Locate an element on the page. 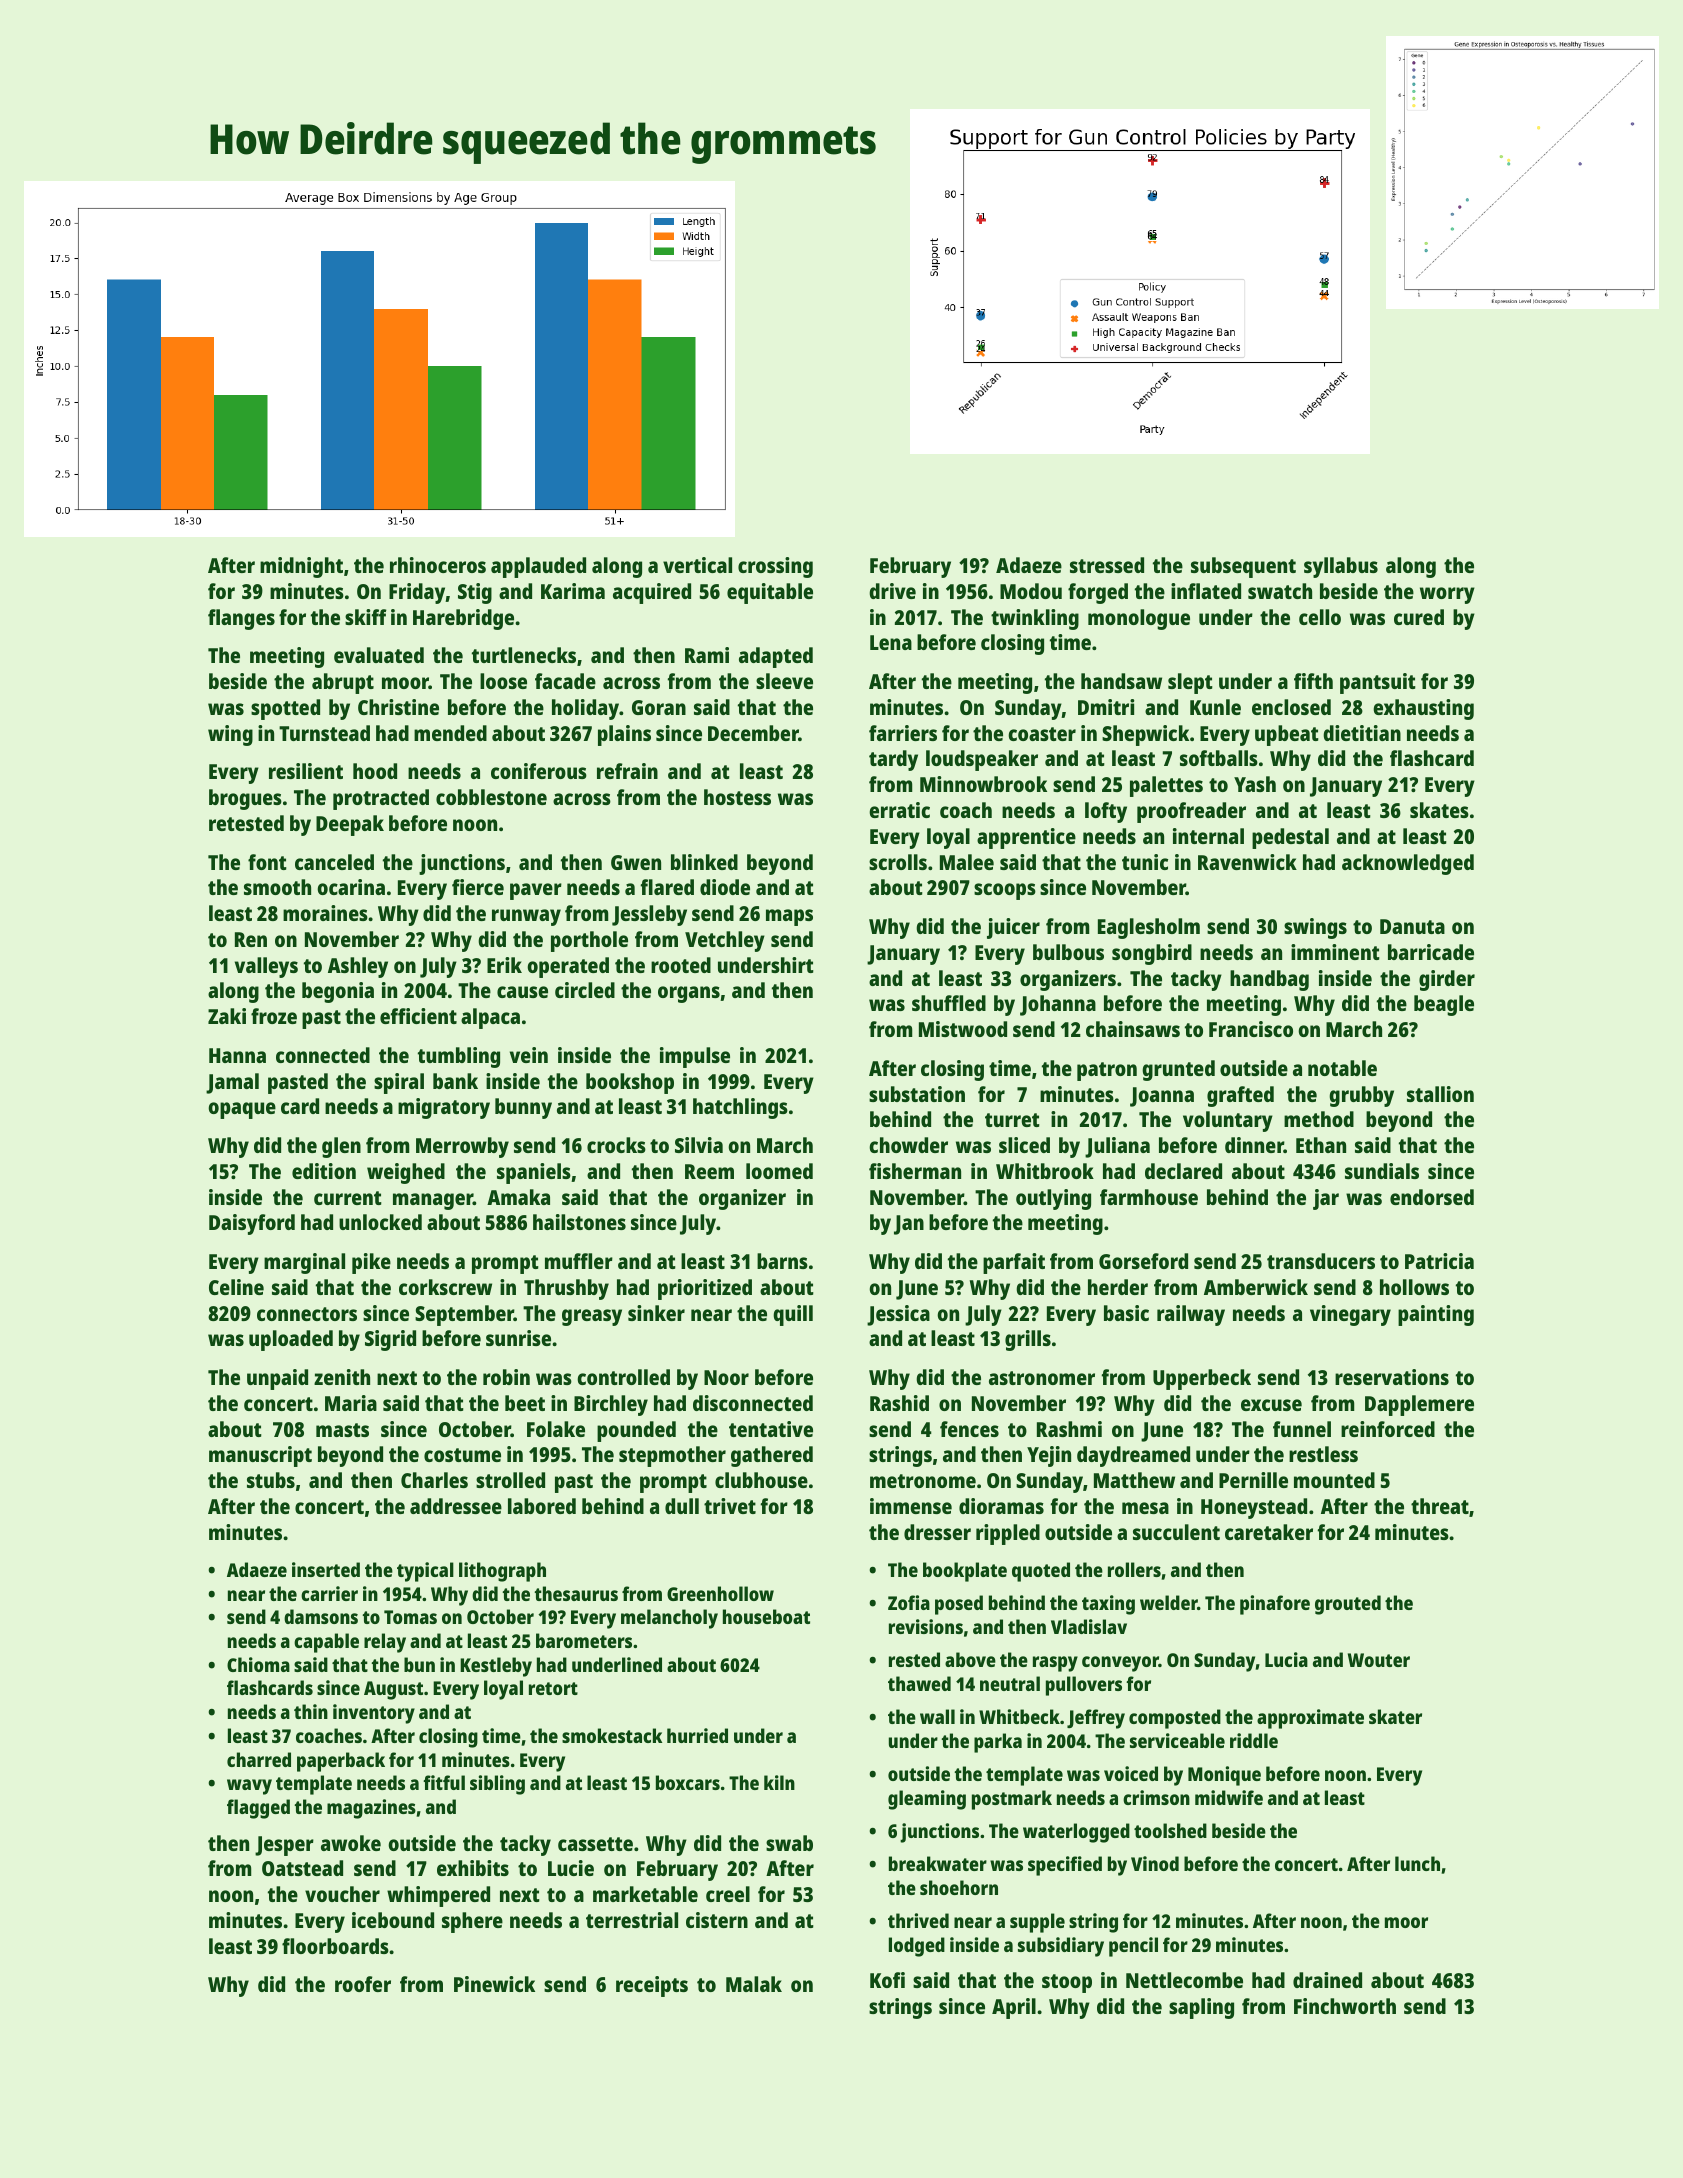  revisions is located at coordinates (926, 1626).
